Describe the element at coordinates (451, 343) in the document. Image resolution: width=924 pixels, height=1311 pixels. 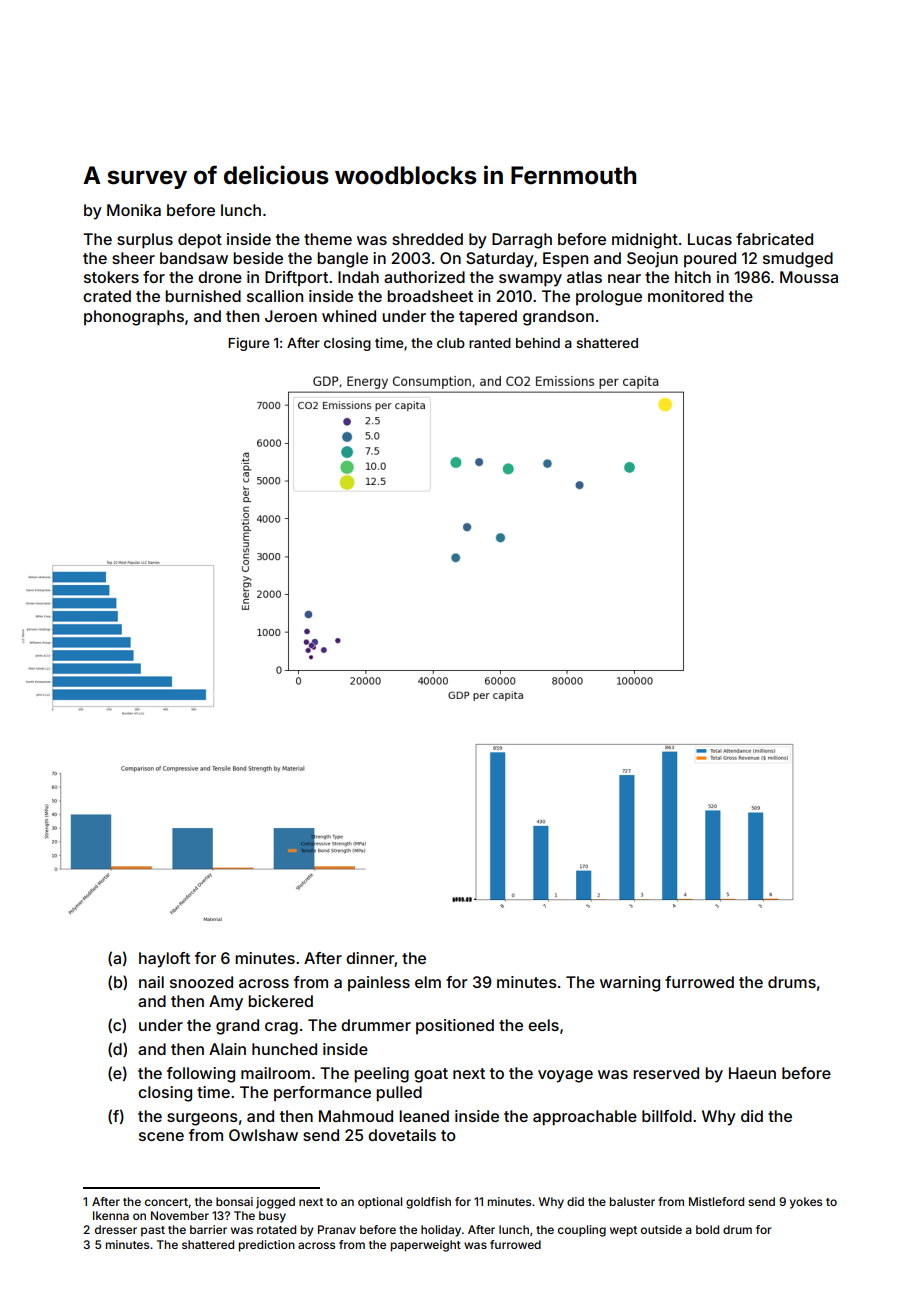
I see `club` at that location.
